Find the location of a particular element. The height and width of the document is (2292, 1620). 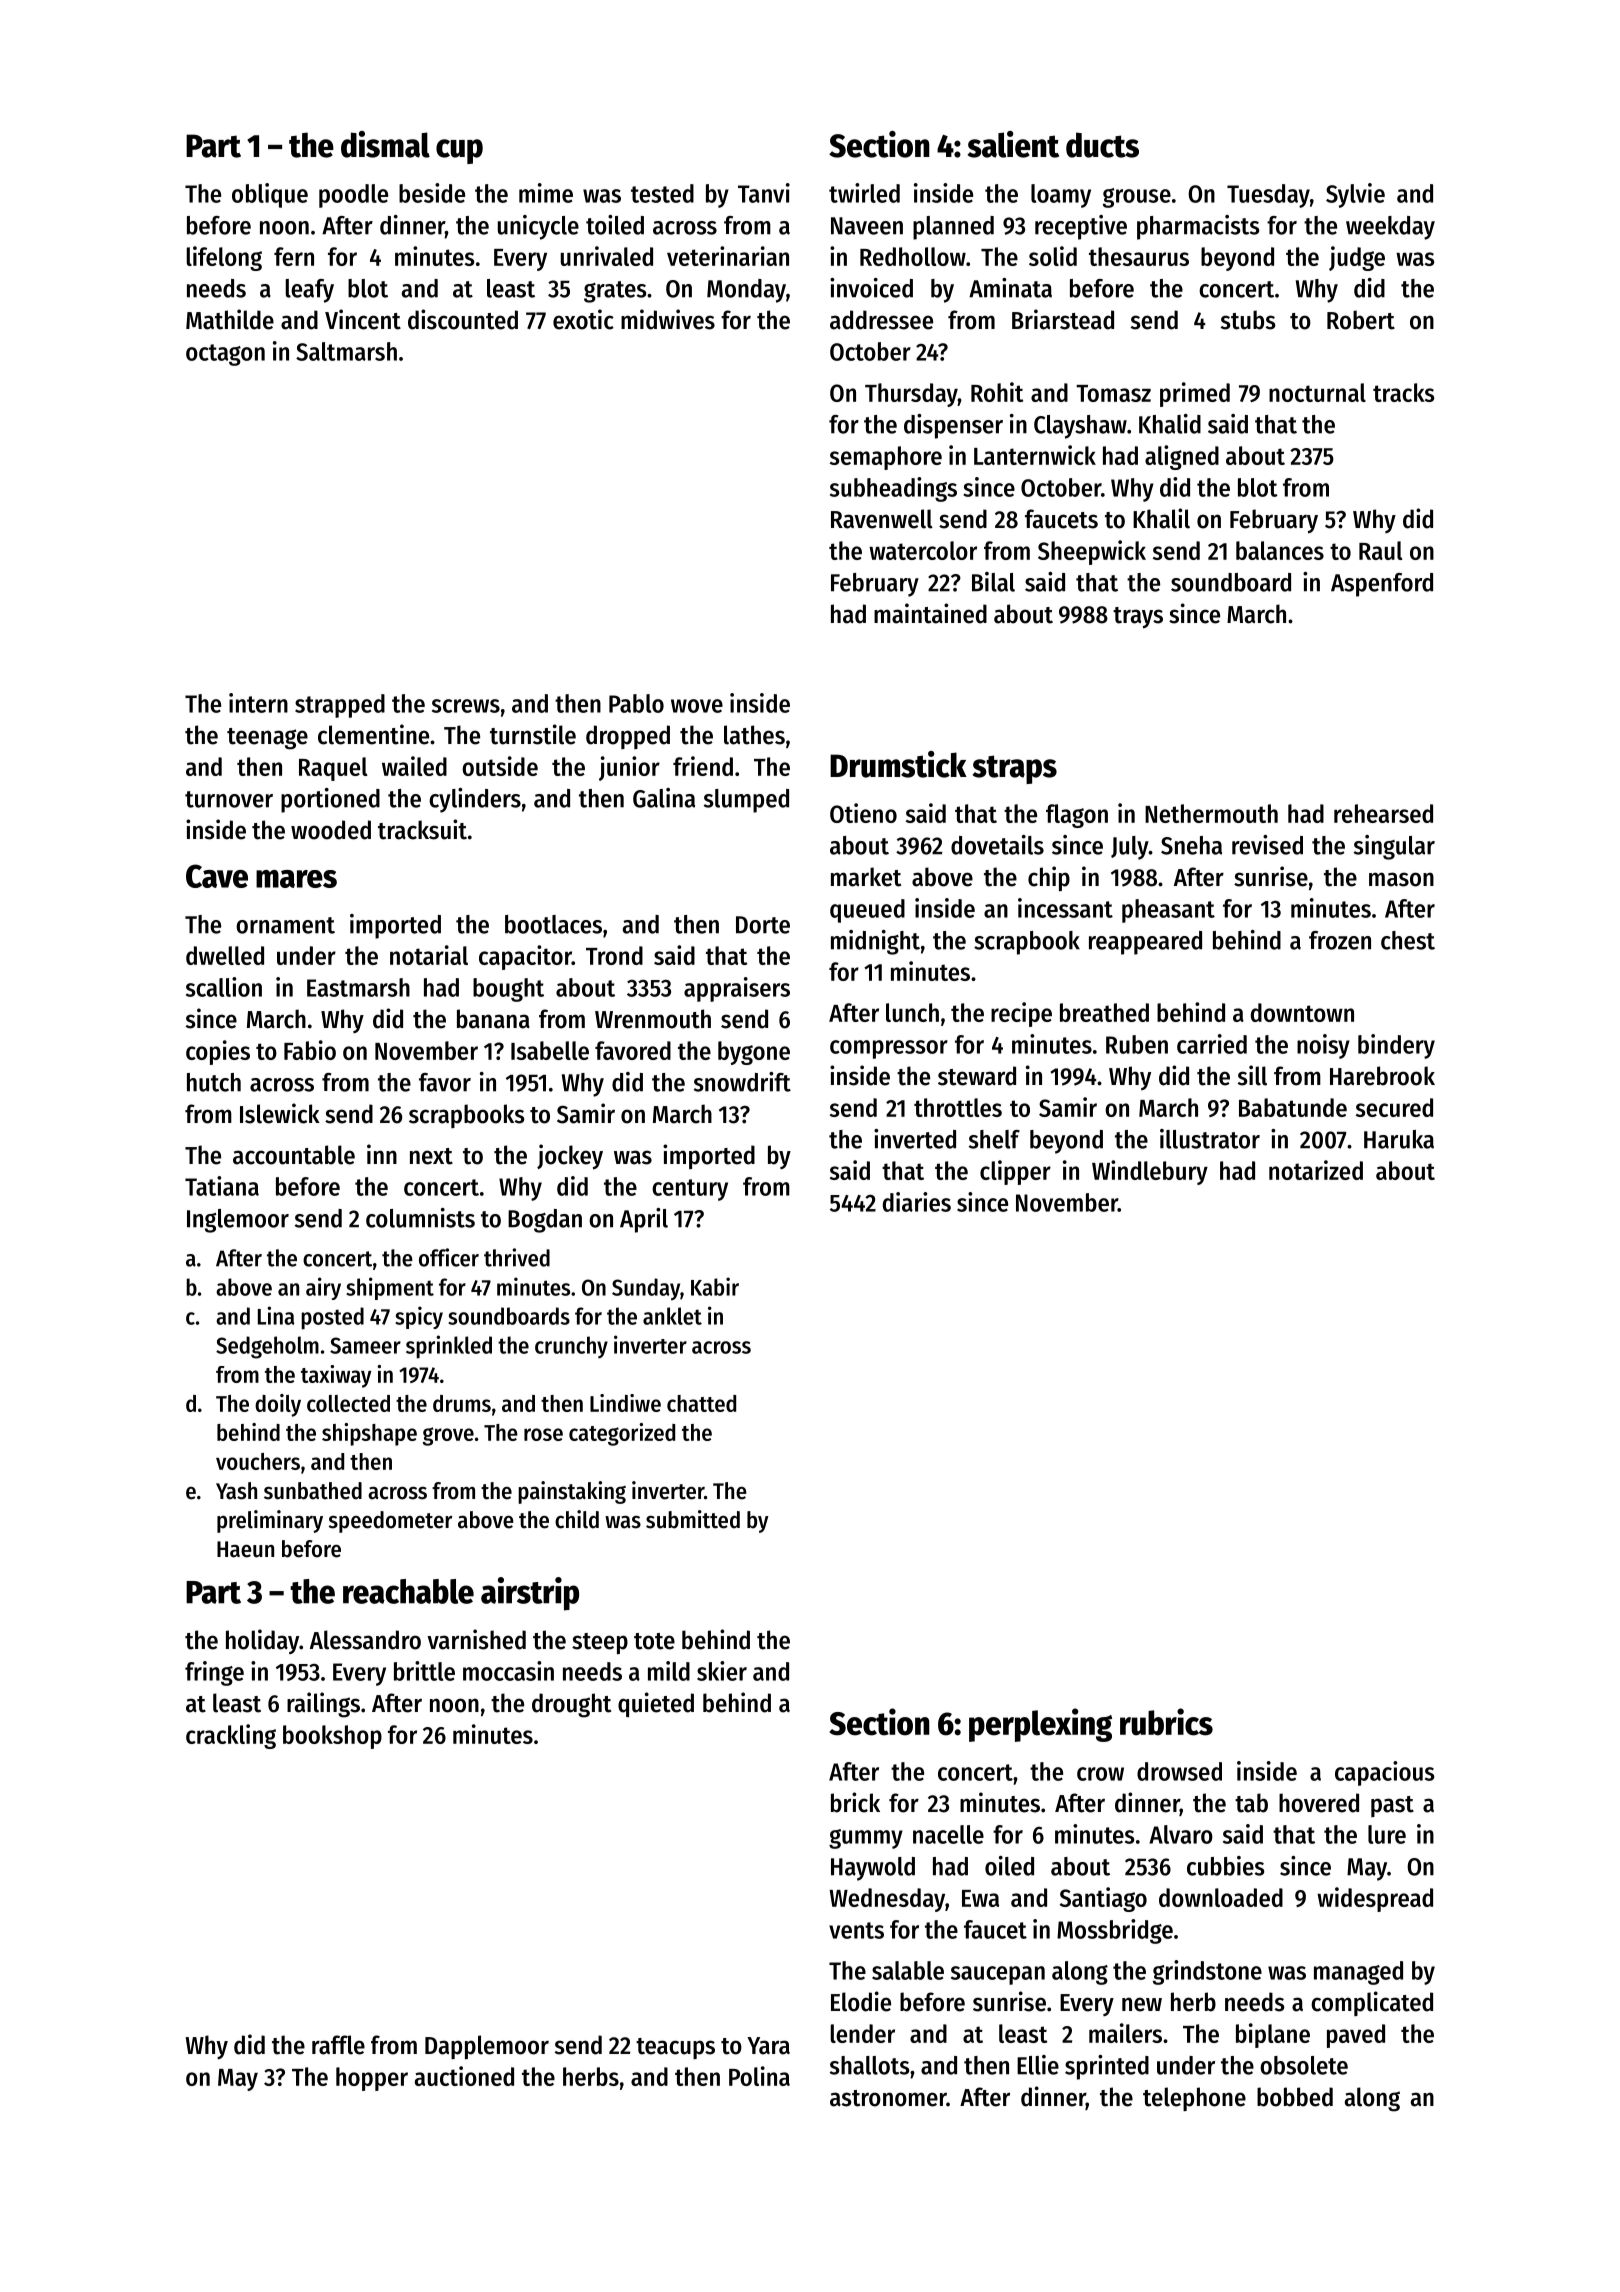

dismal is located at coordinates (385, 144).
